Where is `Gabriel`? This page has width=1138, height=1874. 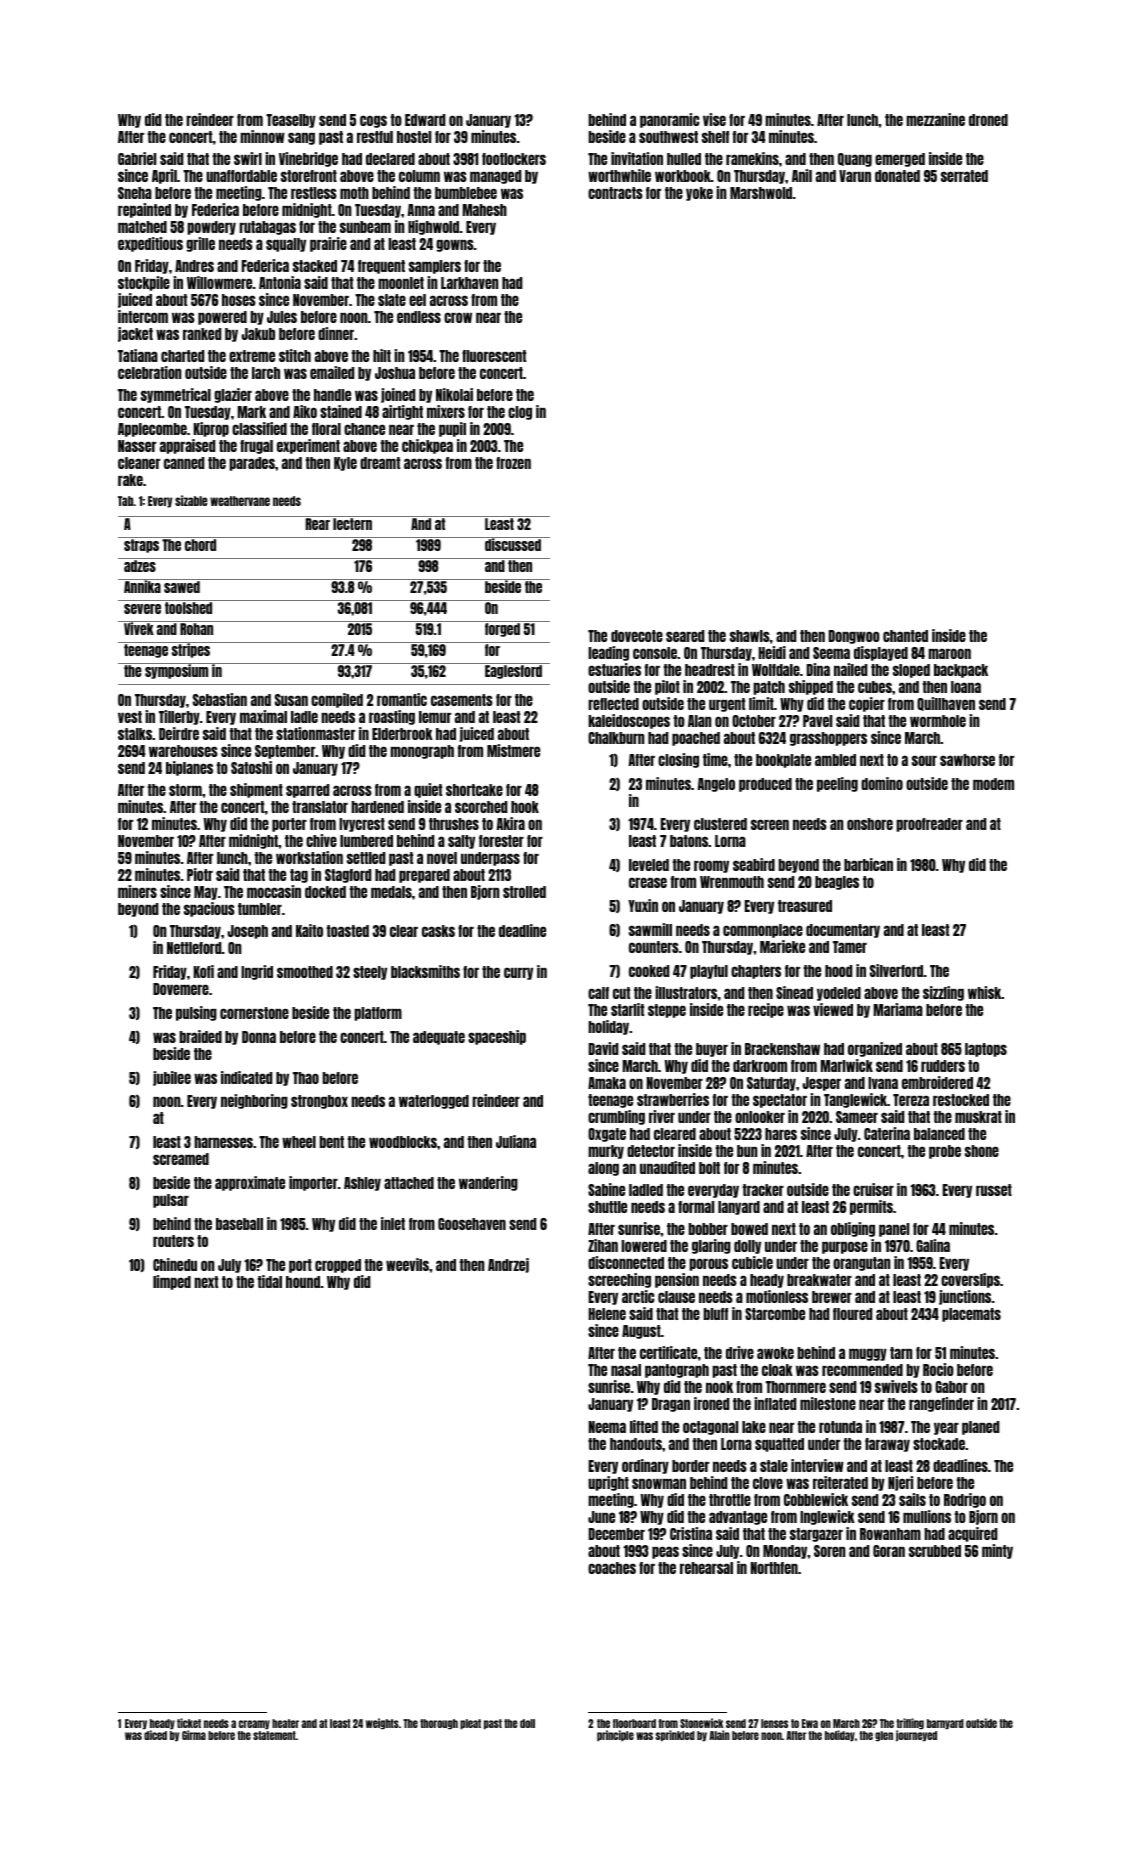
Gabriel is located at coordinates (137, 158).
